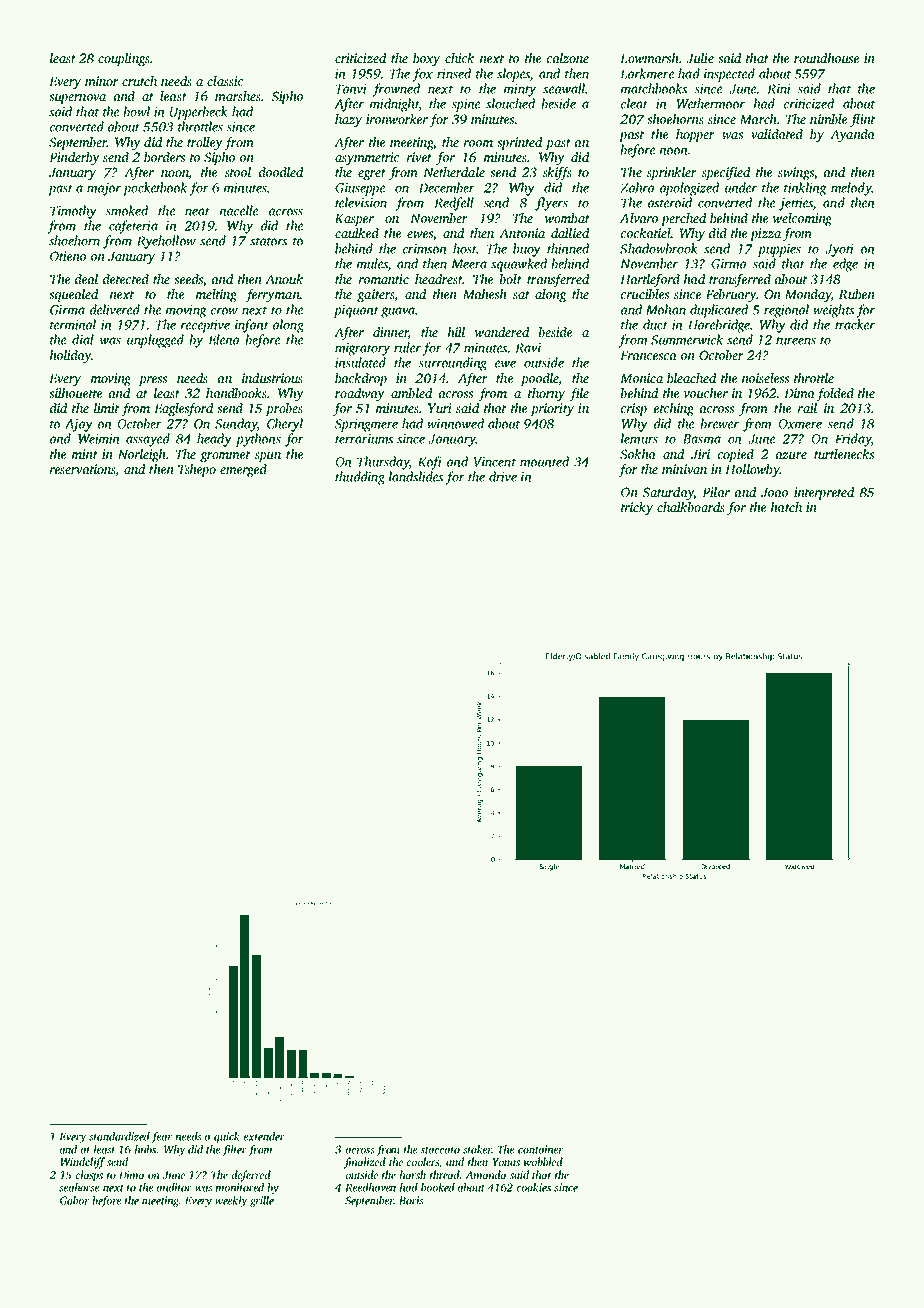 This screenshot has width=924, height=1308. Describe the element at coordinates (503, 476) in the screenshot. I see `drive` at that location.
